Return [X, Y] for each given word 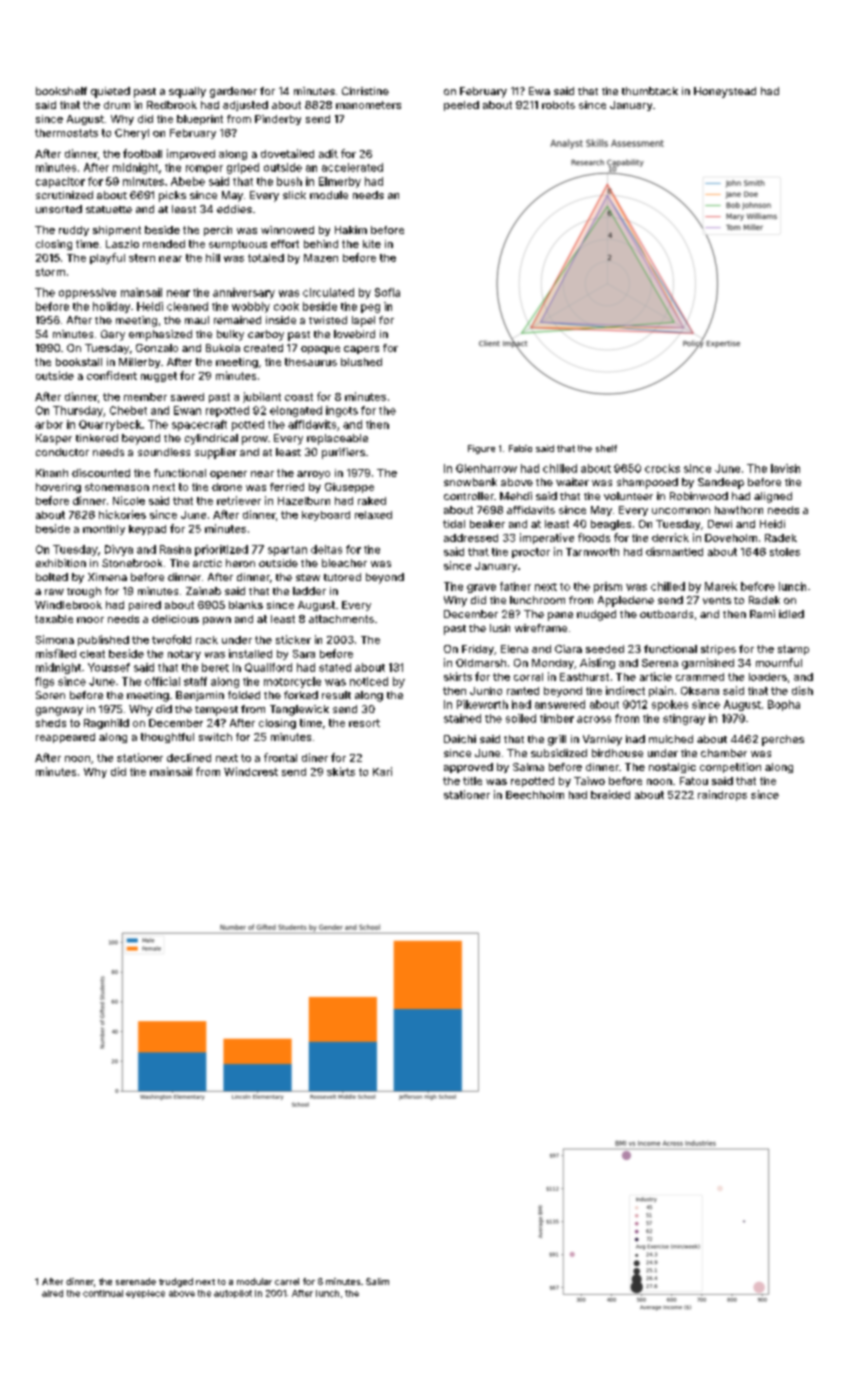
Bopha [784, 705]
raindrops [722, 795]
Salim [377, 1281]
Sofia [387, 292]
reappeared [65, 738]
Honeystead [725, 92]
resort [364, 723]
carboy [266, 335]
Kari [382, 771]
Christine [365, 91]
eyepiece [145, 1294]
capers [361, 350]
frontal [280, 757]
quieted [110, 92]
